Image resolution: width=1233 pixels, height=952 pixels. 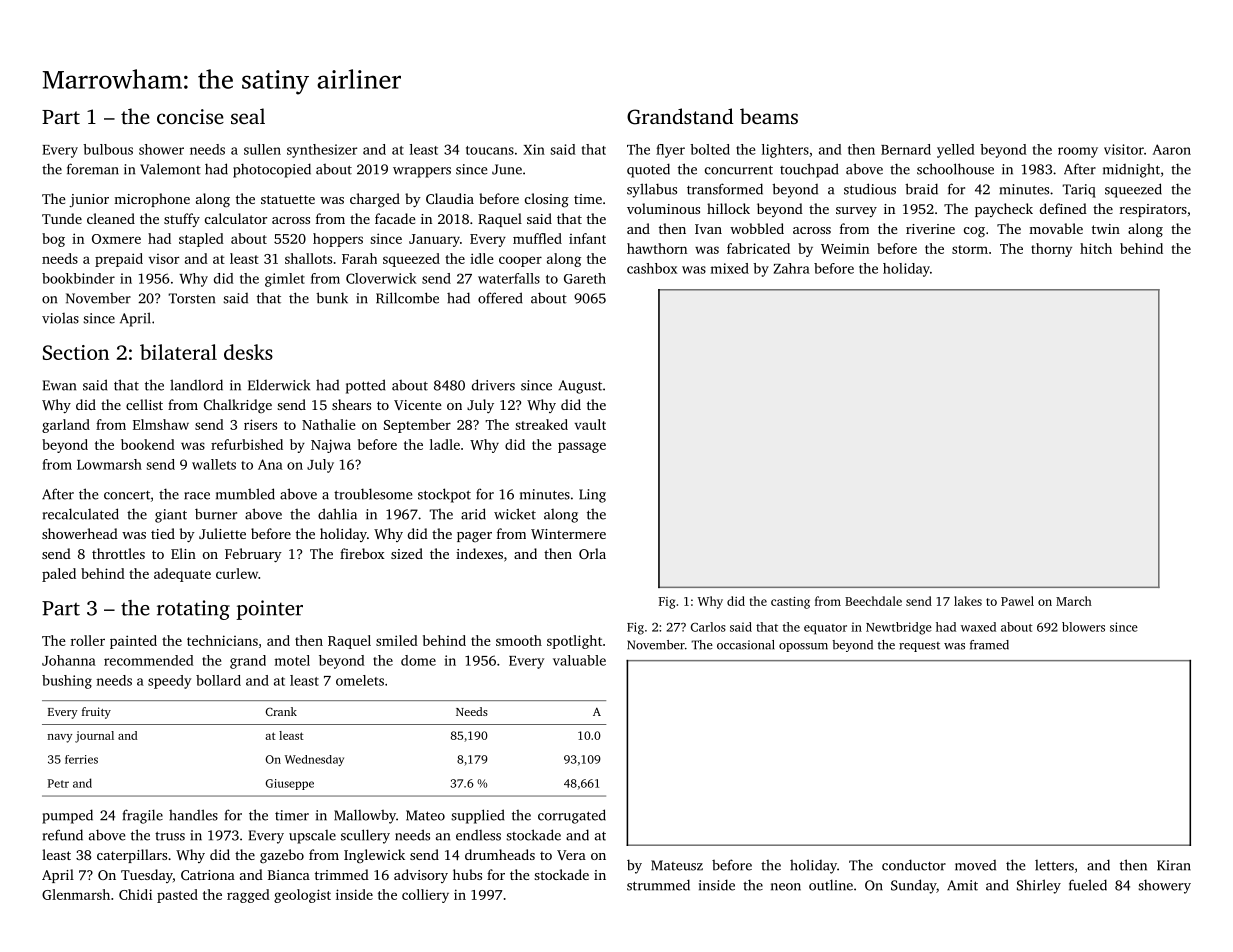 I want to click on ragged, so click(x=248, y=896).
